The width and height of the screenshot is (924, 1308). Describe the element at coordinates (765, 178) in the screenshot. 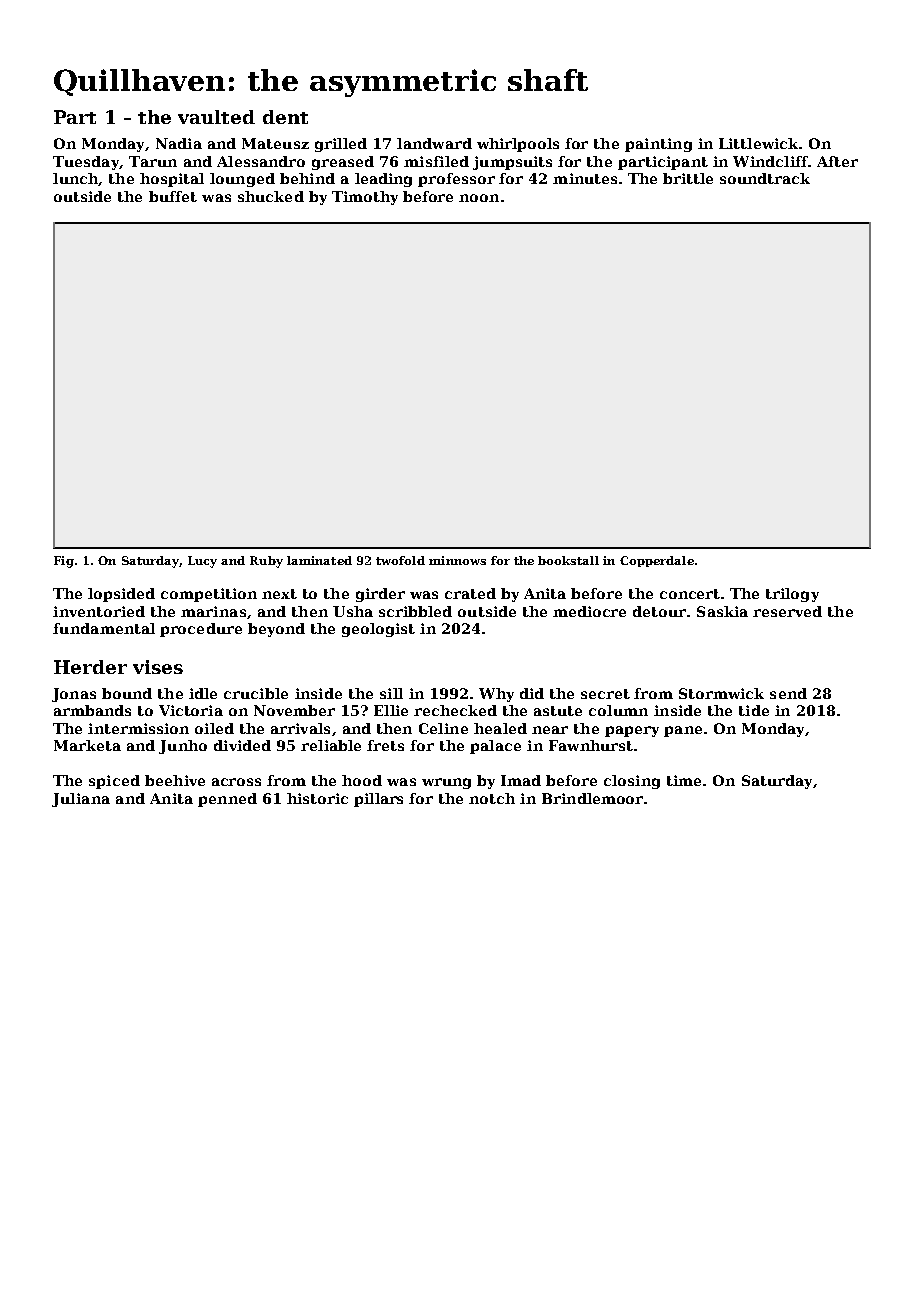

I see `soundtrack` at that location.
